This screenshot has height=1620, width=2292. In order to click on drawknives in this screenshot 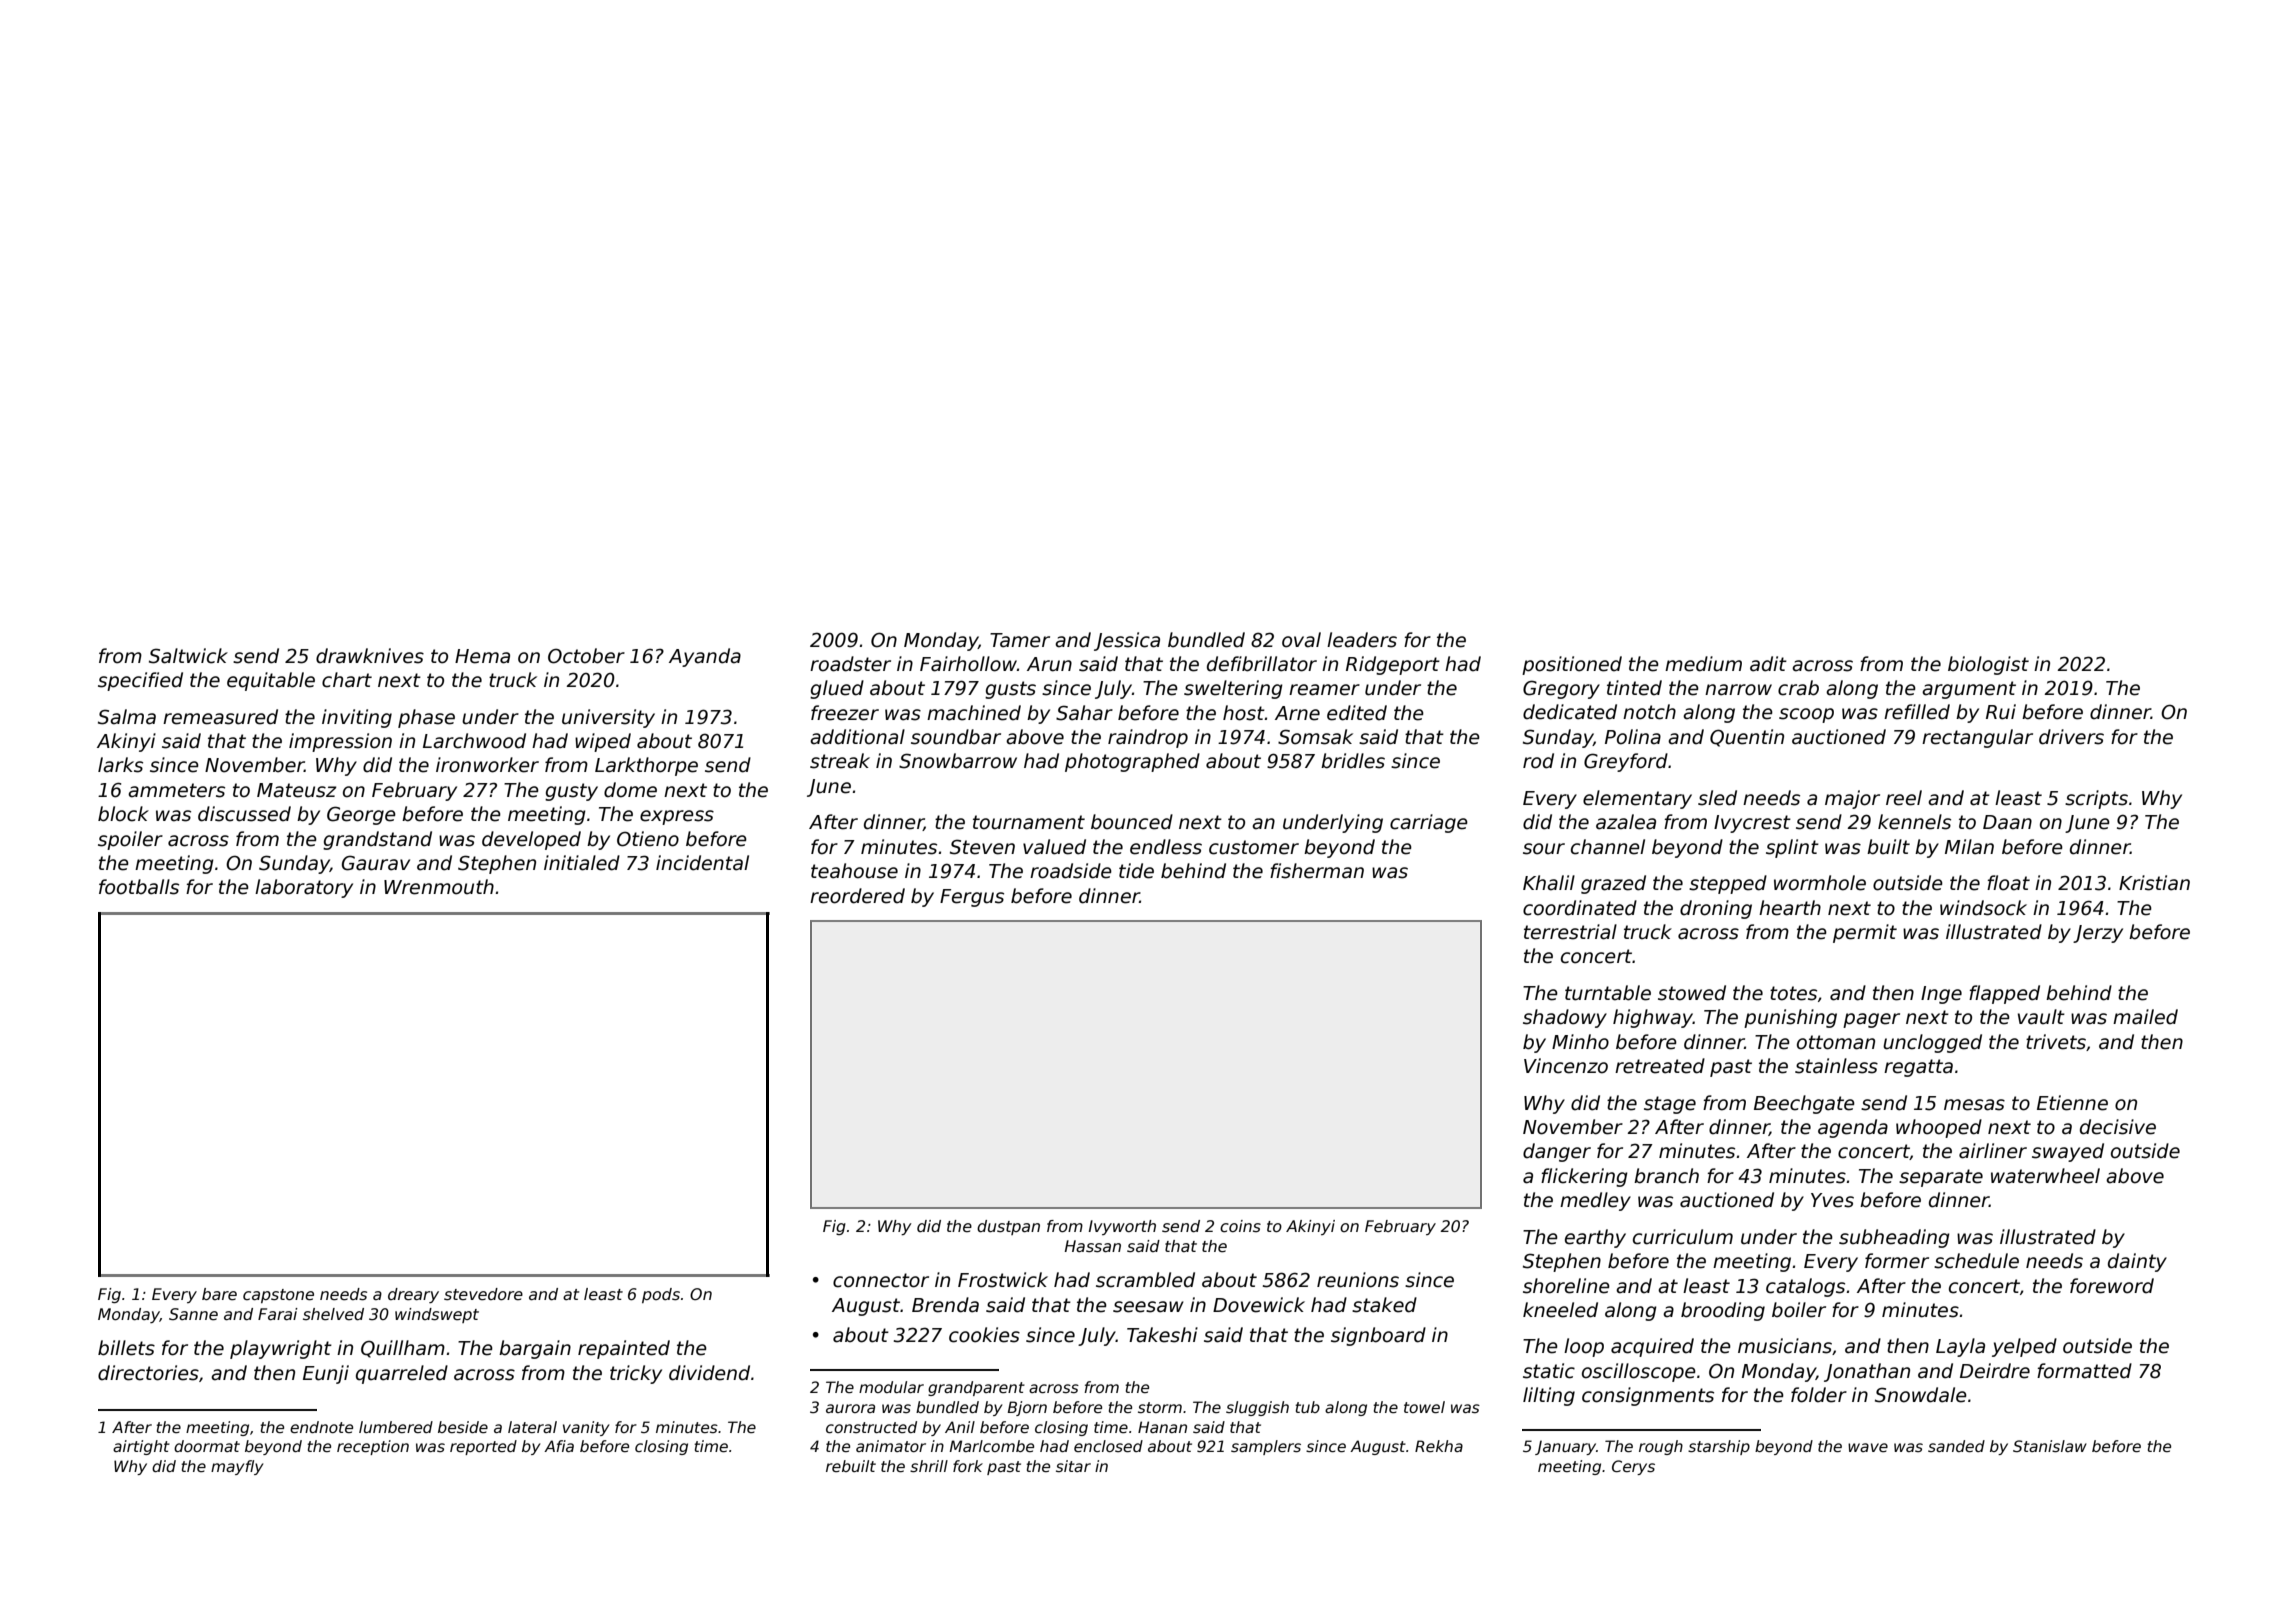, I will do `click(370, 656)`.
